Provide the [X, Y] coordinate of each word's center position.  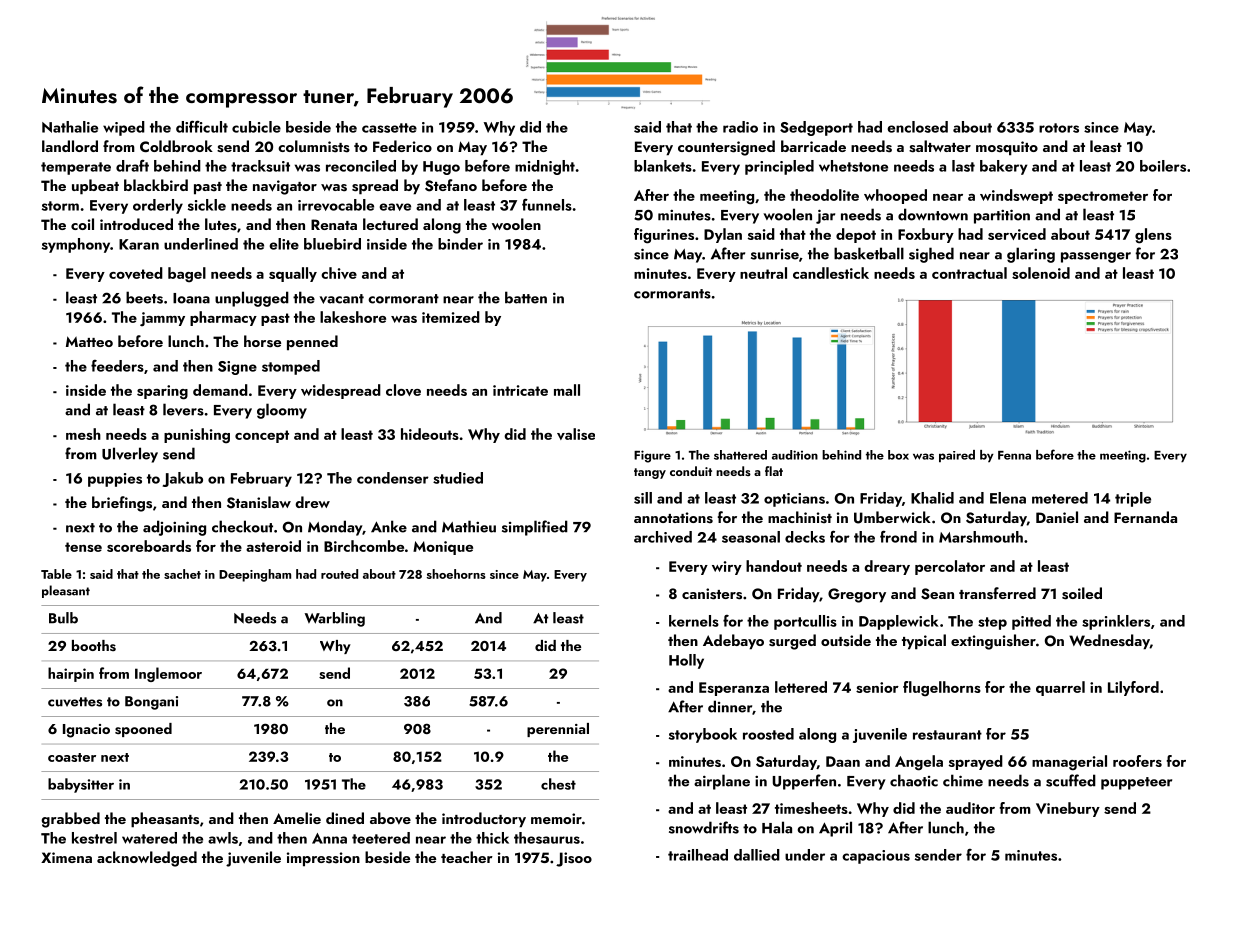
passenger [1096, 257]
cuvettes [75, 702]
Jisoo [574, 859]
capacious [876, 857]
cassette [389, 128]
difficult [202, 126]
